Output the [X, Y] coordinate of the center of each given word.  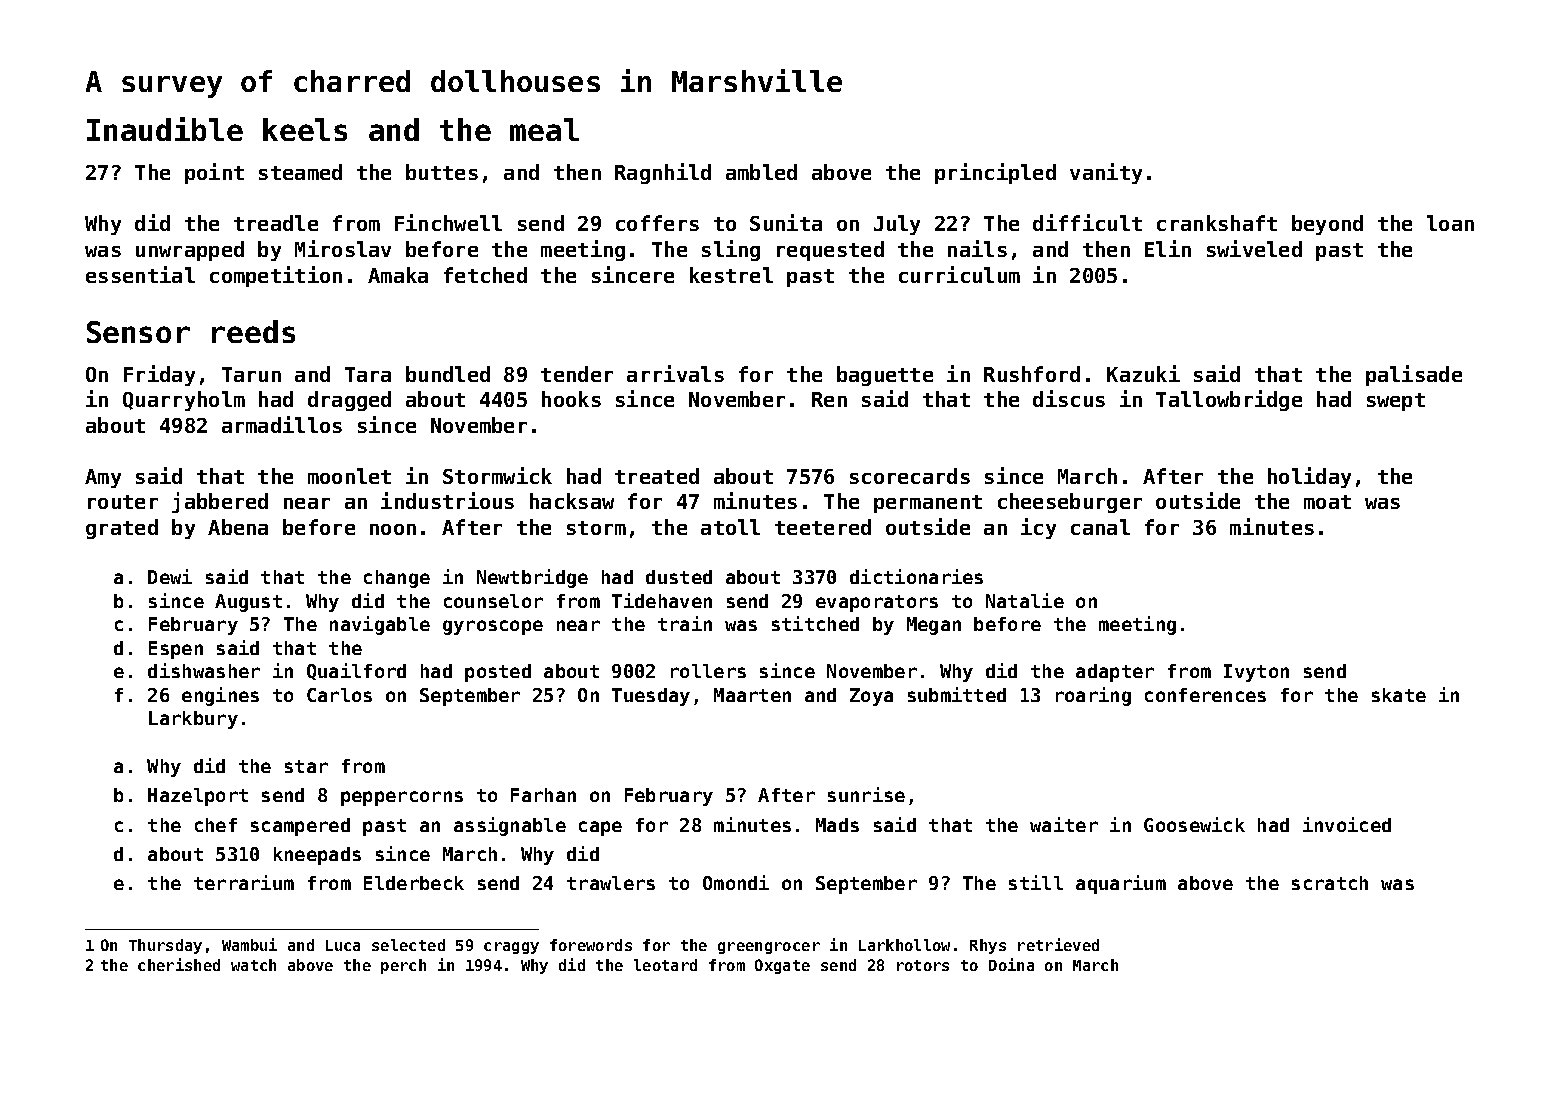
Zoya [871, 697]
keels [305, 129]
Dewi [170, 576]
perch [403, 966]
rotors [923, 965]
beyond [1327, 225]
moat [1327, 502]
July [897, 225]
